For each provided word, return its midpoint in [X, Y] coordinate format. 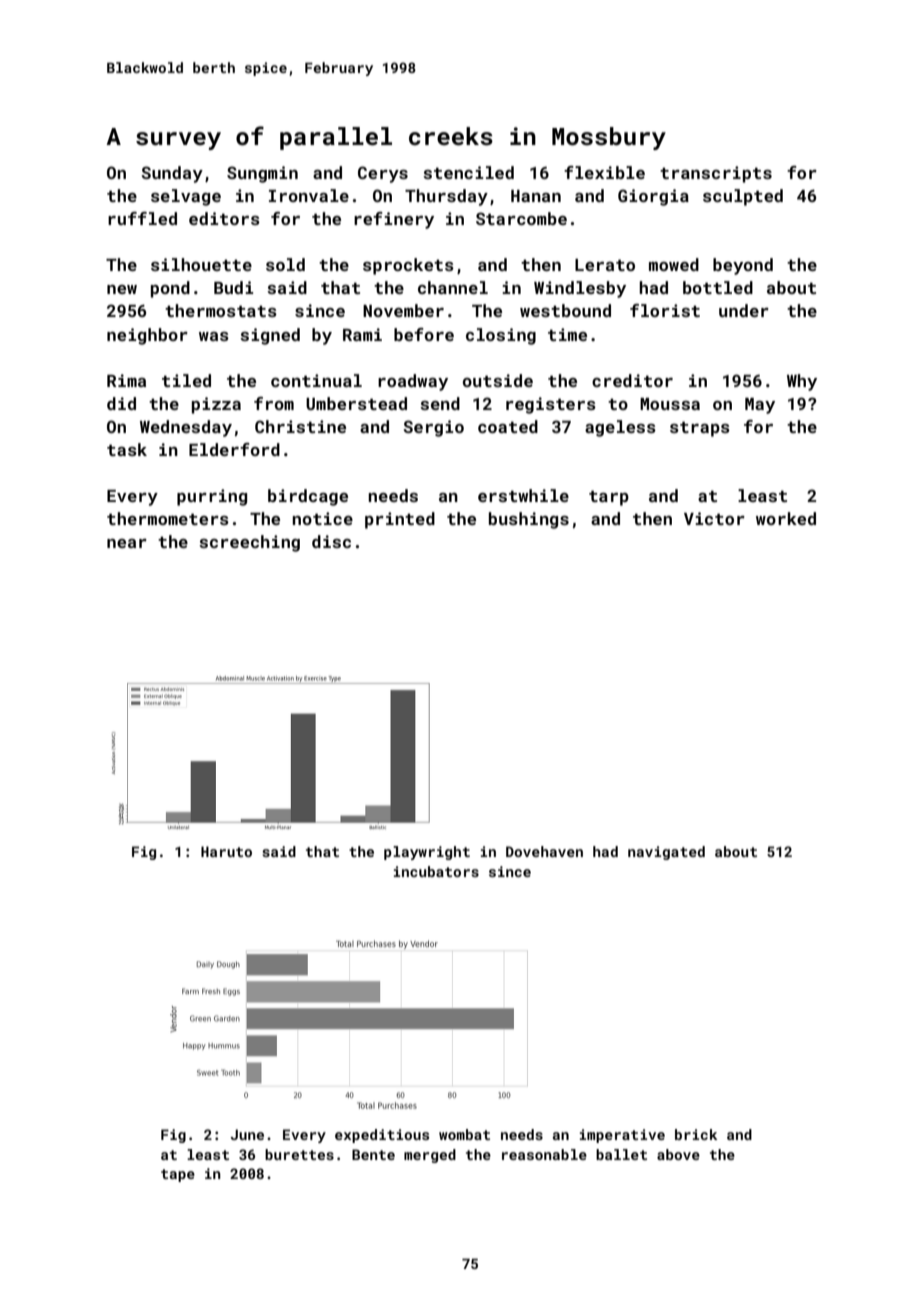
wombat [464, 1134]
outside [498, 380]
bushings [529, 520]
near [127, 543]
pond [170, 289]
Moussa [670, 404]
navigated [666, 853]
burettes [299, 1154]
